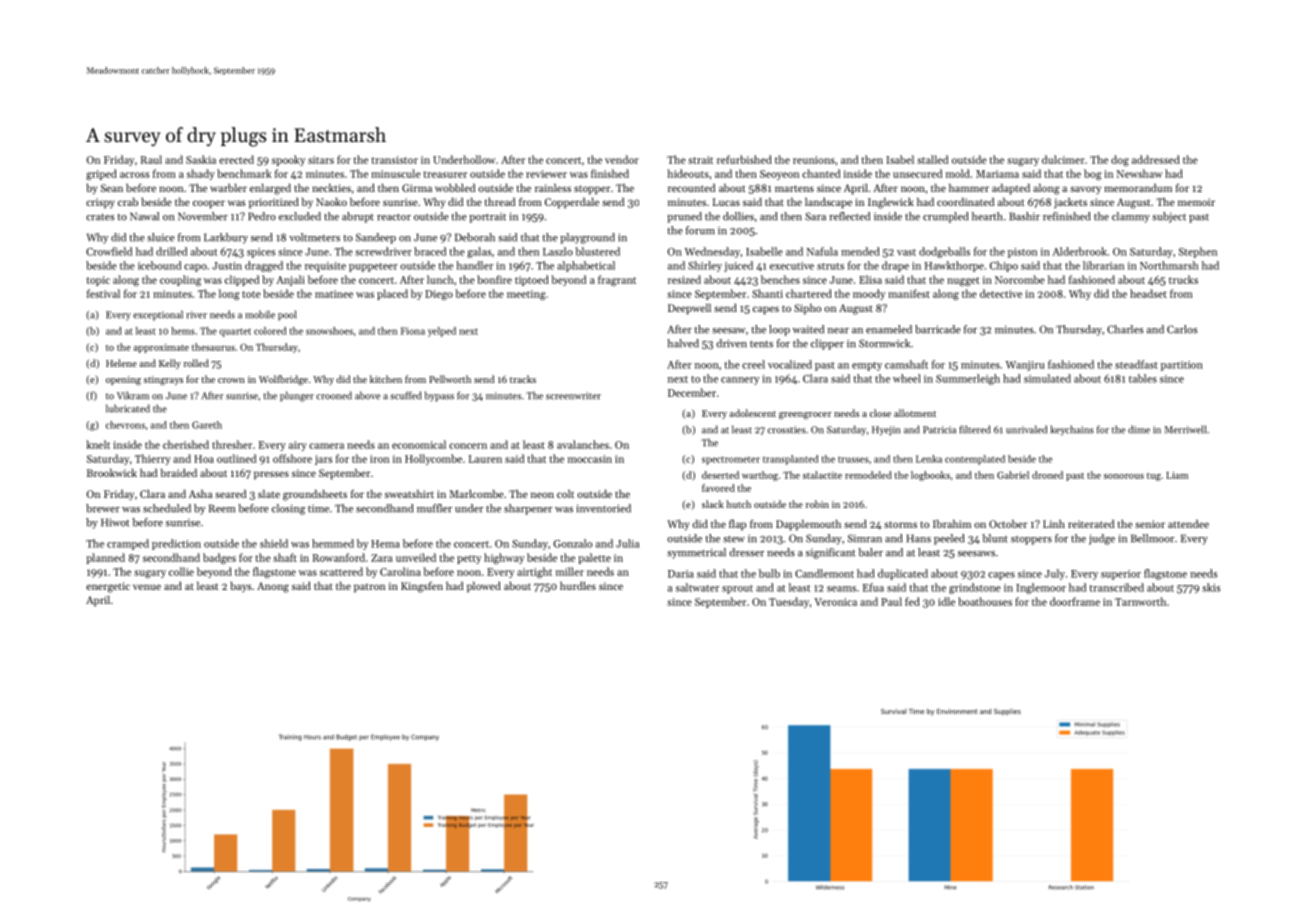 This document has height=924, width=1308. Describe the element at coordinates (1026, 429) in the document. I see `unrivaled` at that location.
